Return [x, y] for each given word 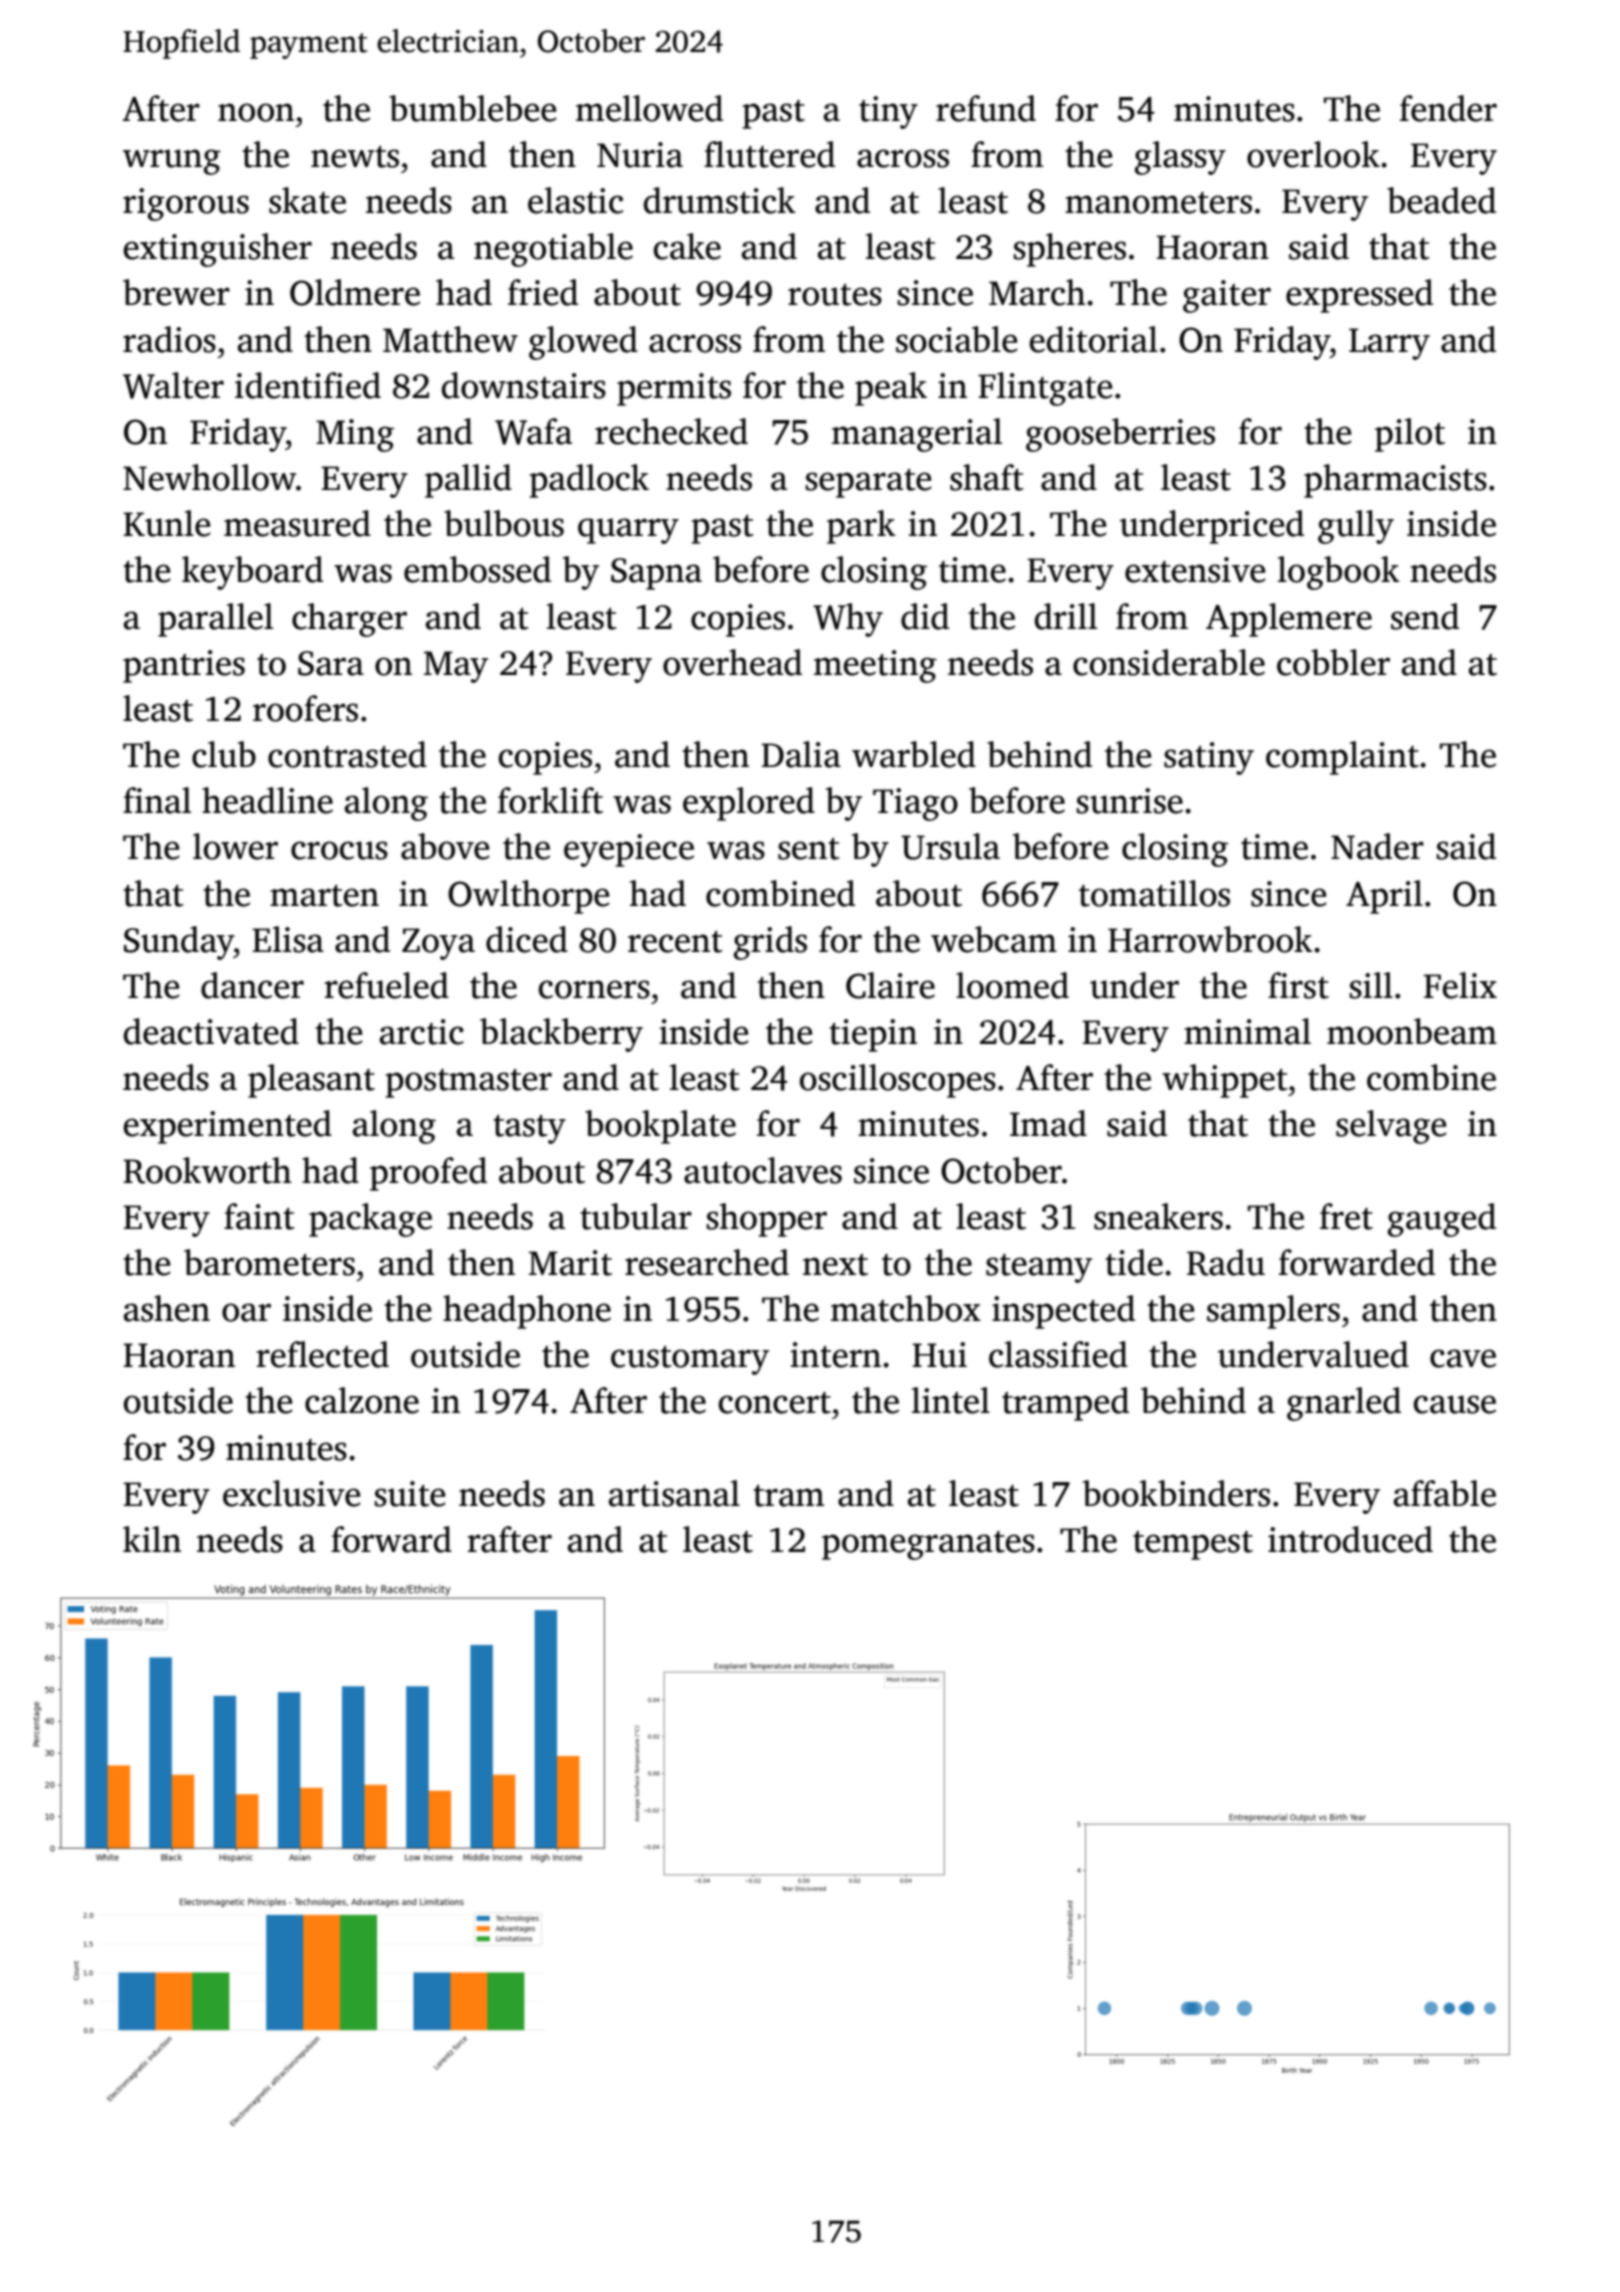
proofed [428, 1174]
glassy [1180, 158]
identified [308, 385]
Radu [1226, 1262]
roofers [305, 708]
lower [235, 846]
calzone [362, 1400]
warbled [914, 754]
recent [675, 942]
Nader [1377, 846]
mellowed [649, 108]
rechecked [671, 431]
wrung [172, 162]
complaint [1342, 758]
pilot [1410, 435]
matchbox [906, 1308]
